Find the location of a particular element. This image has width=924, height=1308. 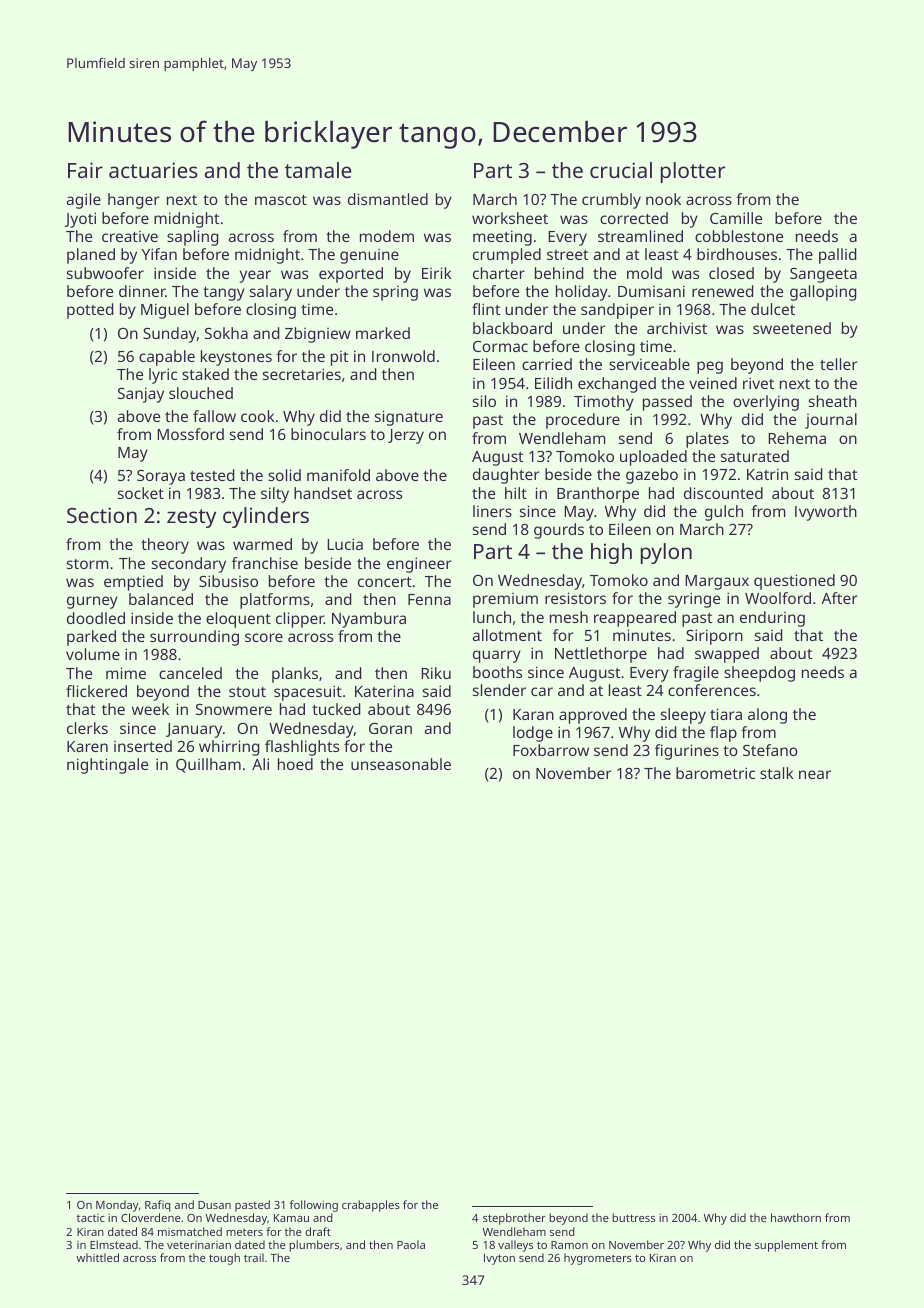

holiday is located at coordinates (582, 293).
